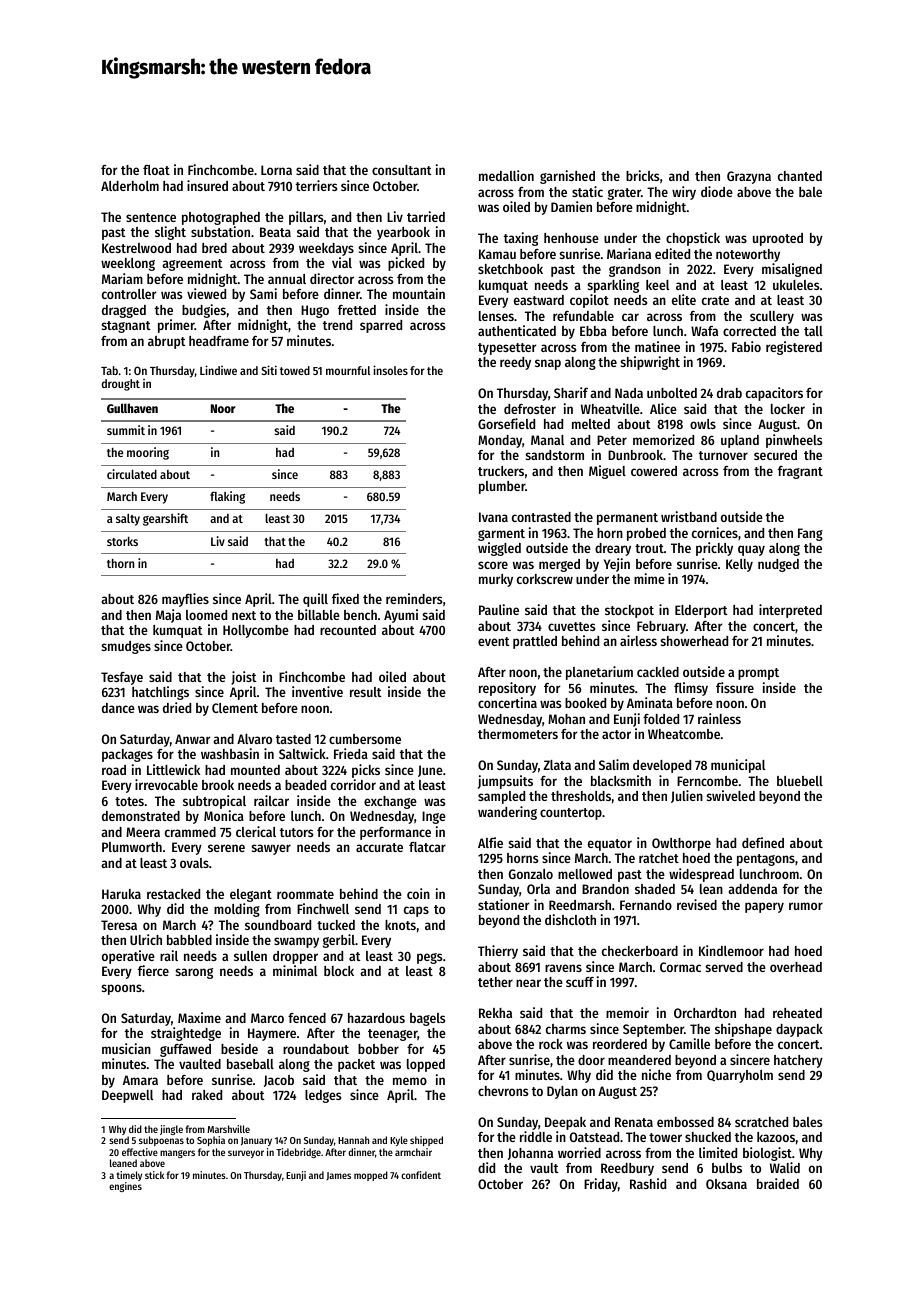  I want to click on engines, so click(125, 1187).
